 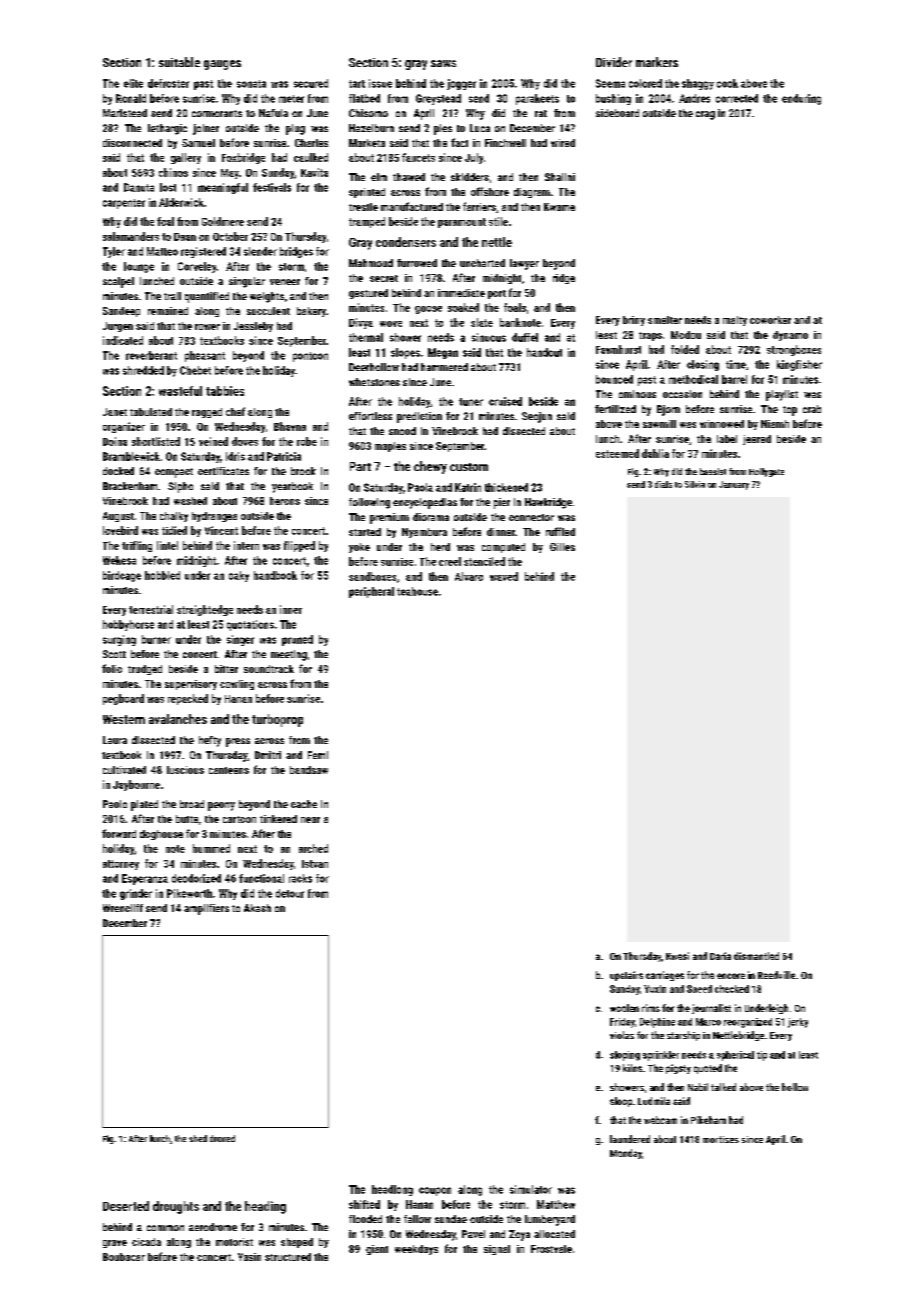 What do you see at coordinates (626, 976) in the screenshot?
I see `upstairs` at bounding box center [626, 976].
